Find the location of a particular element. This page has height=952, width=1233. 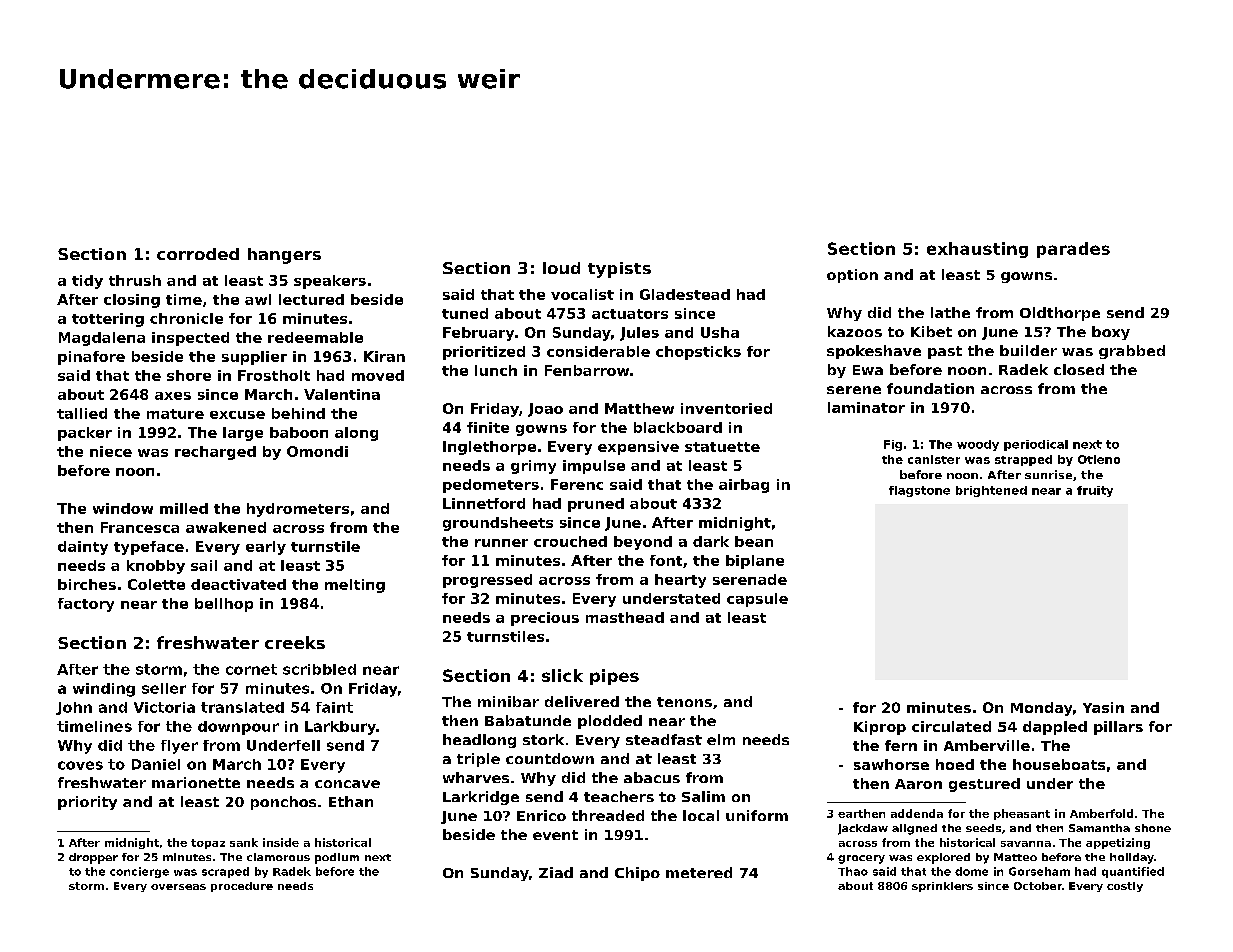

melting is located at coordinates (355, 586).
